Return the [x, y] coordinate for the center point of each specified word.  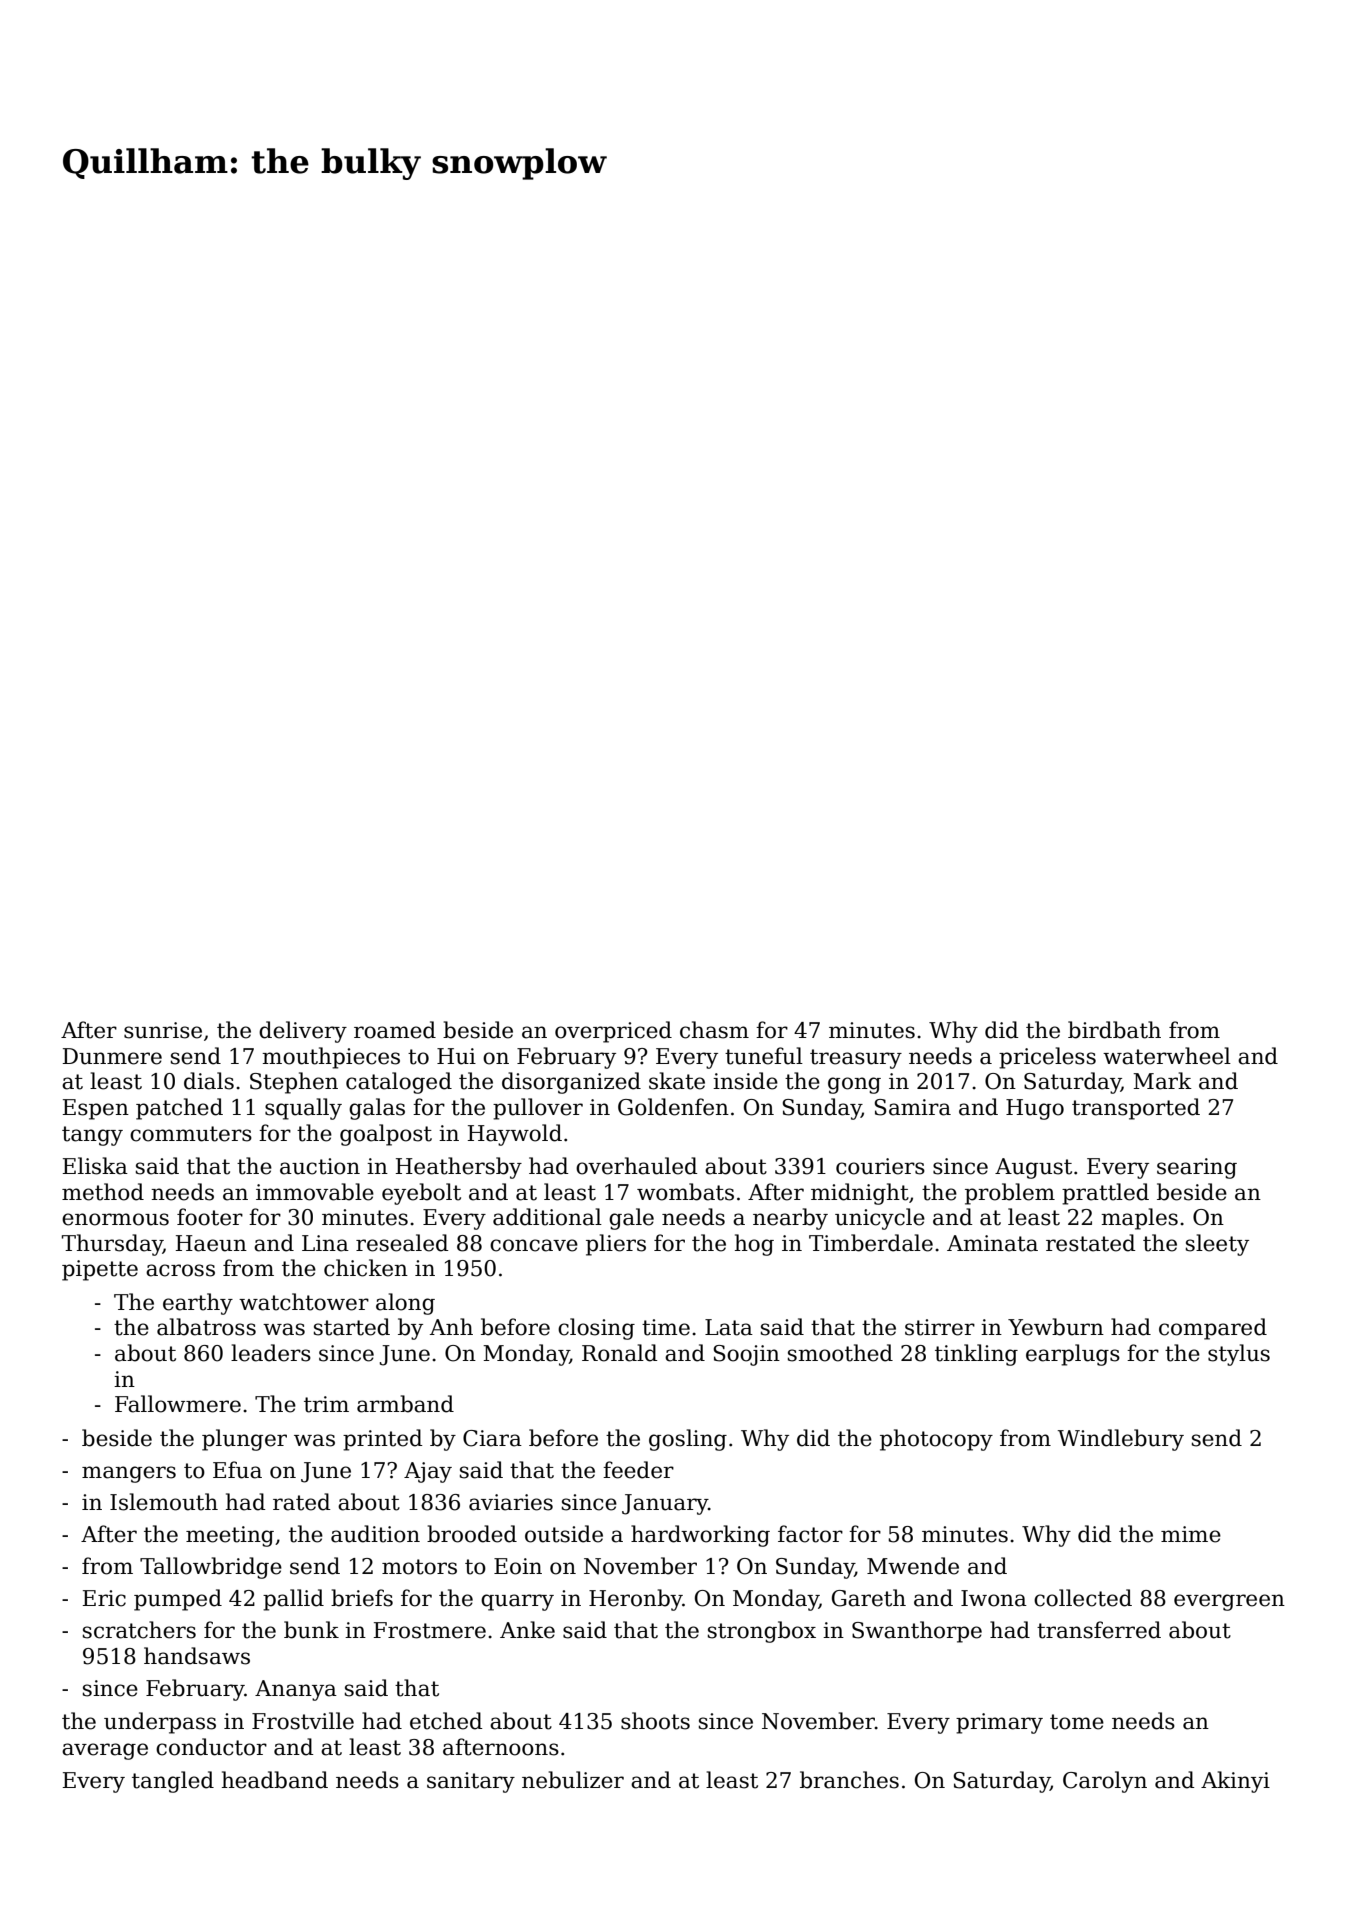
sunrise [163, 1030]
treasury [856, 1059]
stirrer [940, 1327]
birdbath [1114, 1030]
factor [810, 1534]
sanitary [471, 1782]
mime [1191, 1534]
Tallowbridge [211, 1568]
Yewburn [1056, 1327]
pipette [100, 1270]
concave [534, 1245]
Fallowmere [178, 1404]
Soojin [746, 1355]
